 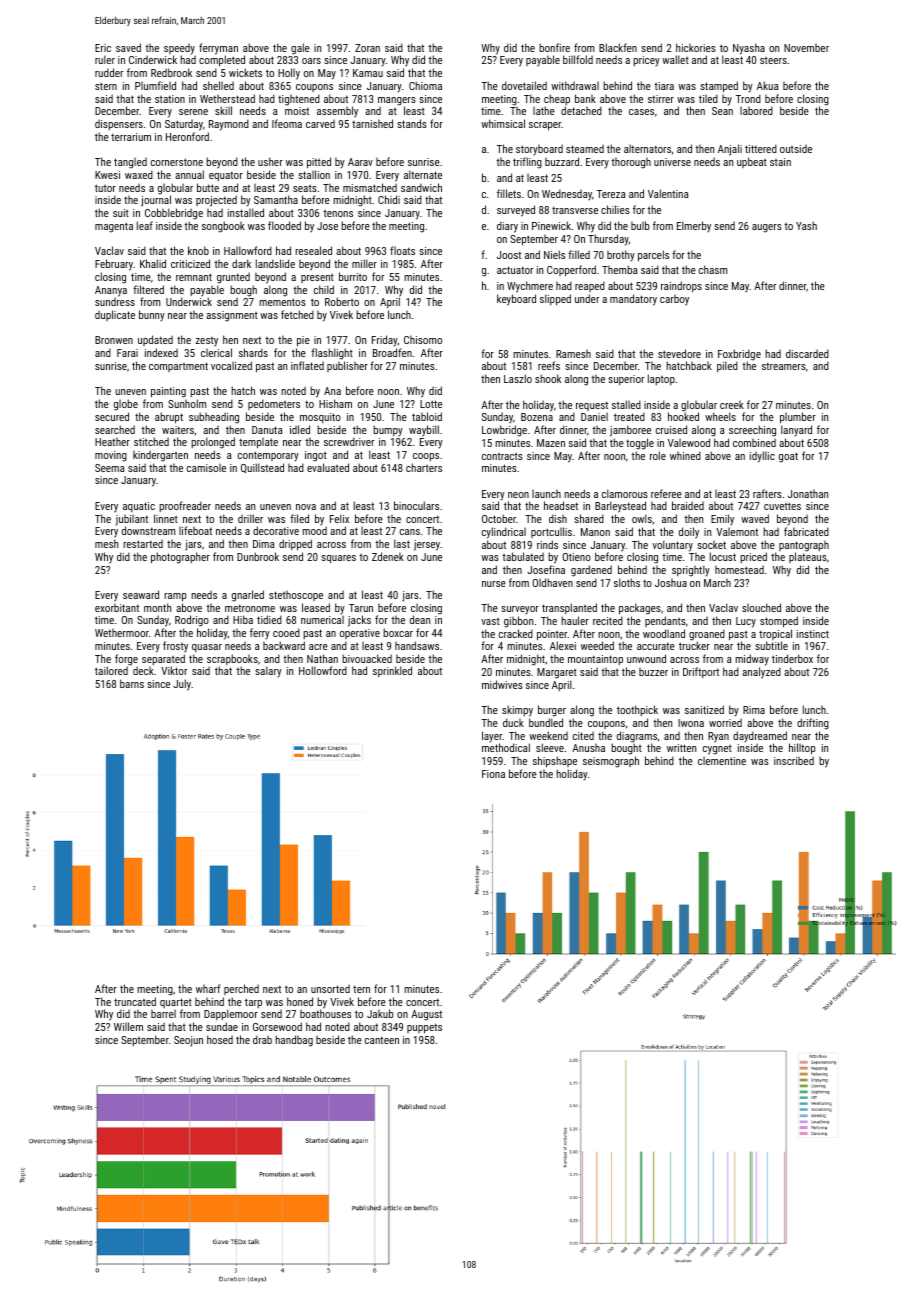 I want to click on discarded, so click(x=807, y=353).
